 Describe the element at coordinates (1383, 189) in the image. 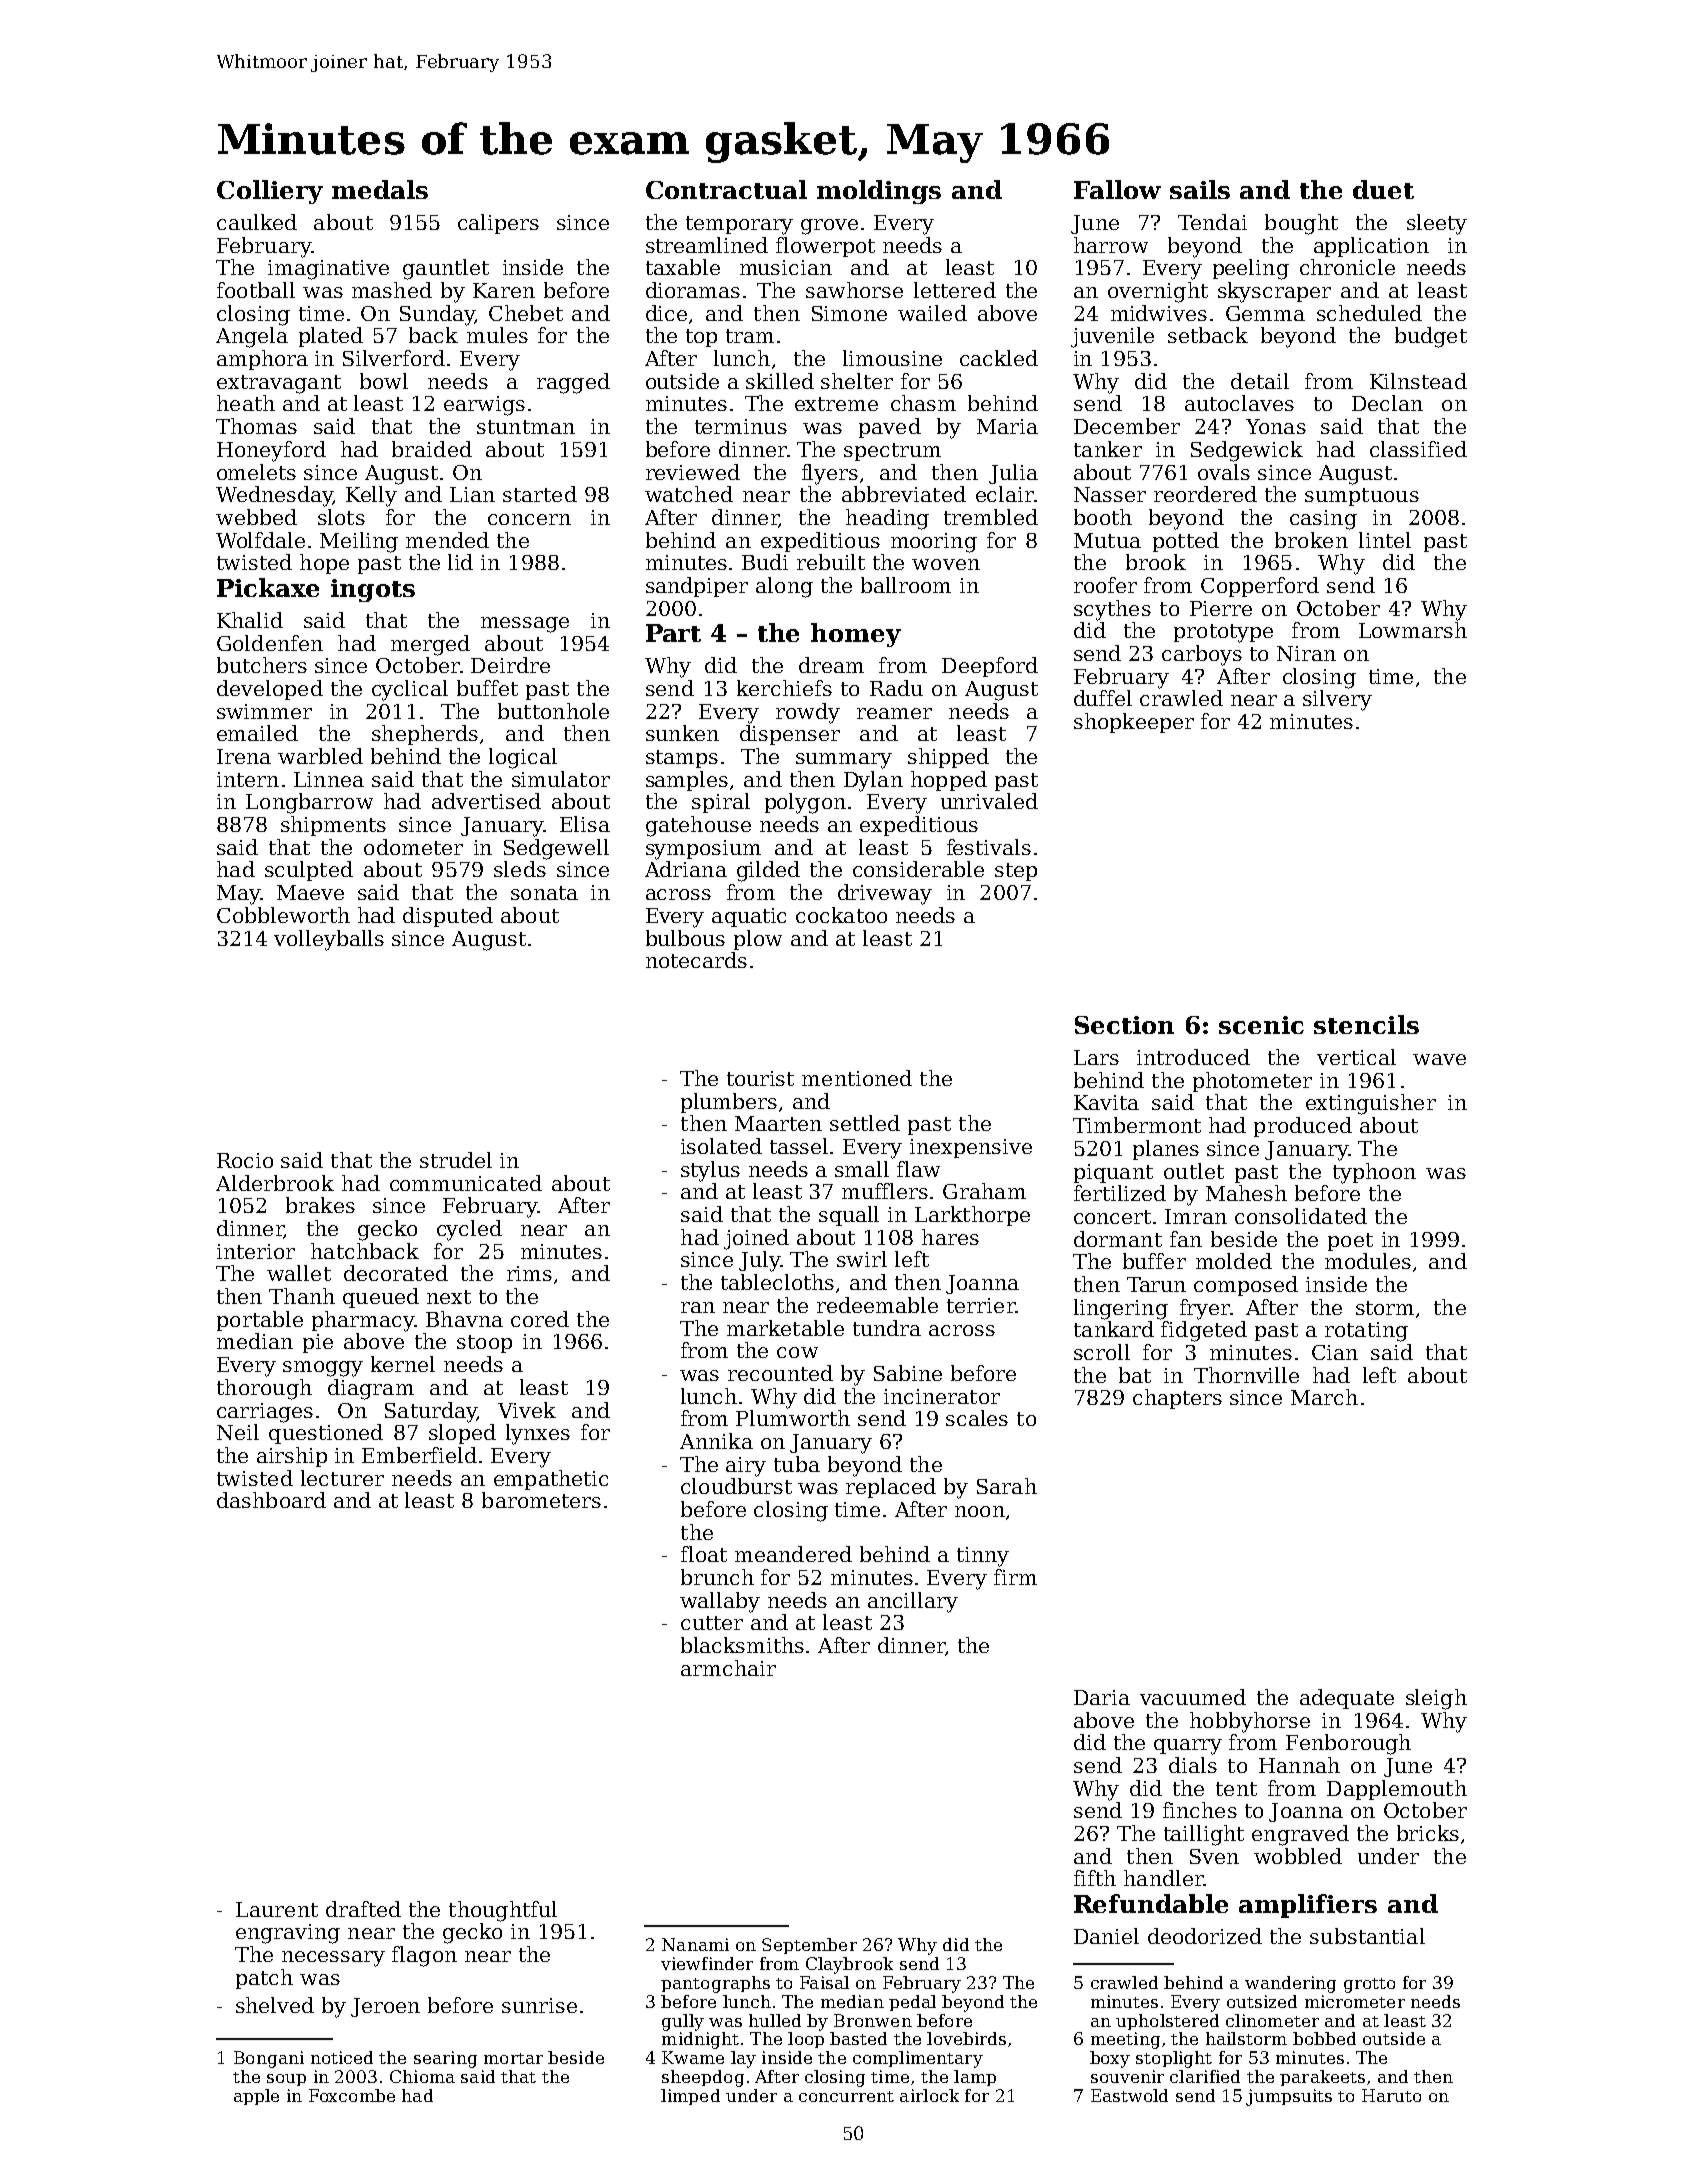

I see `duet` at that location.
